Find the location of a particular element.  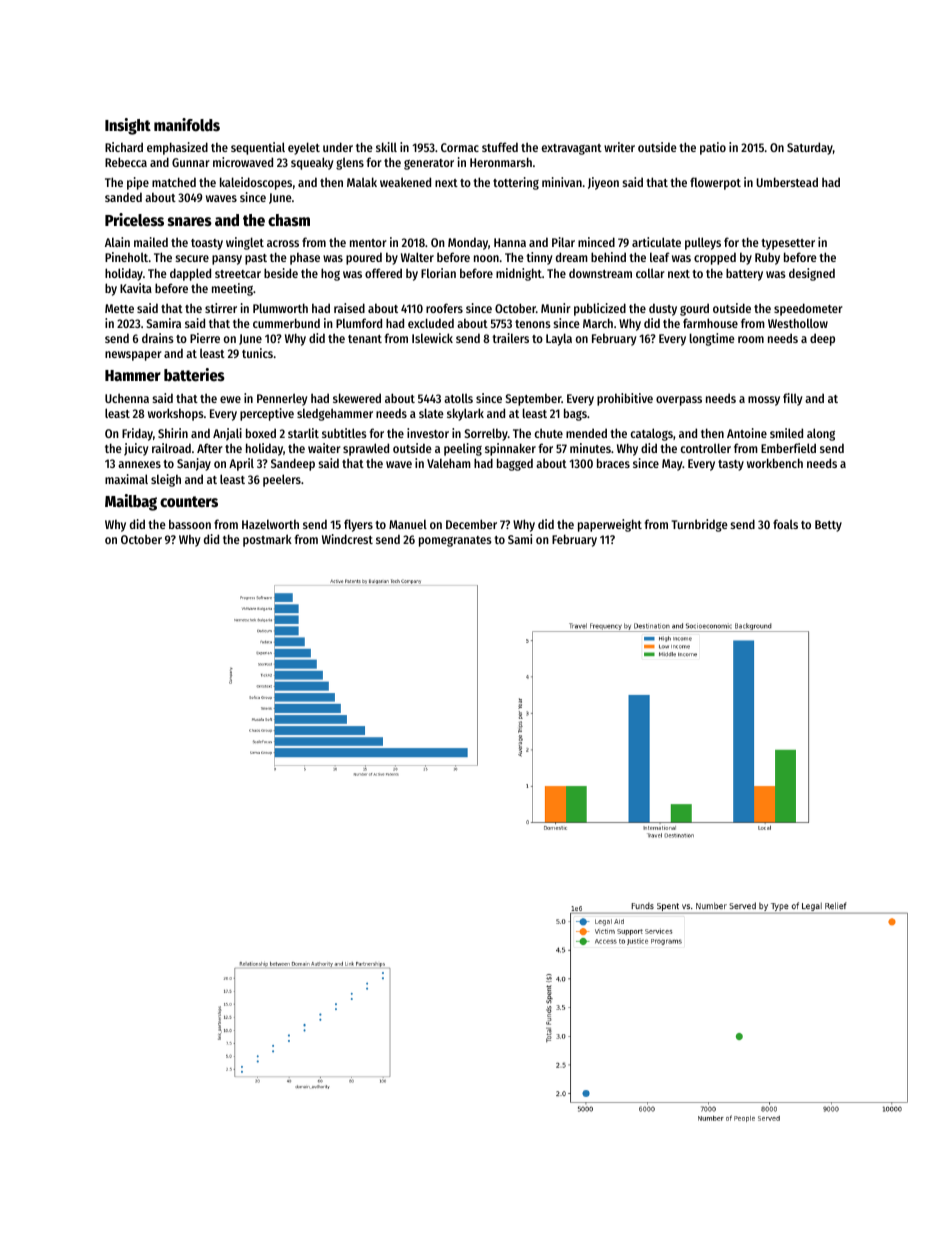

mossy is located at coordinates (764, 401).
